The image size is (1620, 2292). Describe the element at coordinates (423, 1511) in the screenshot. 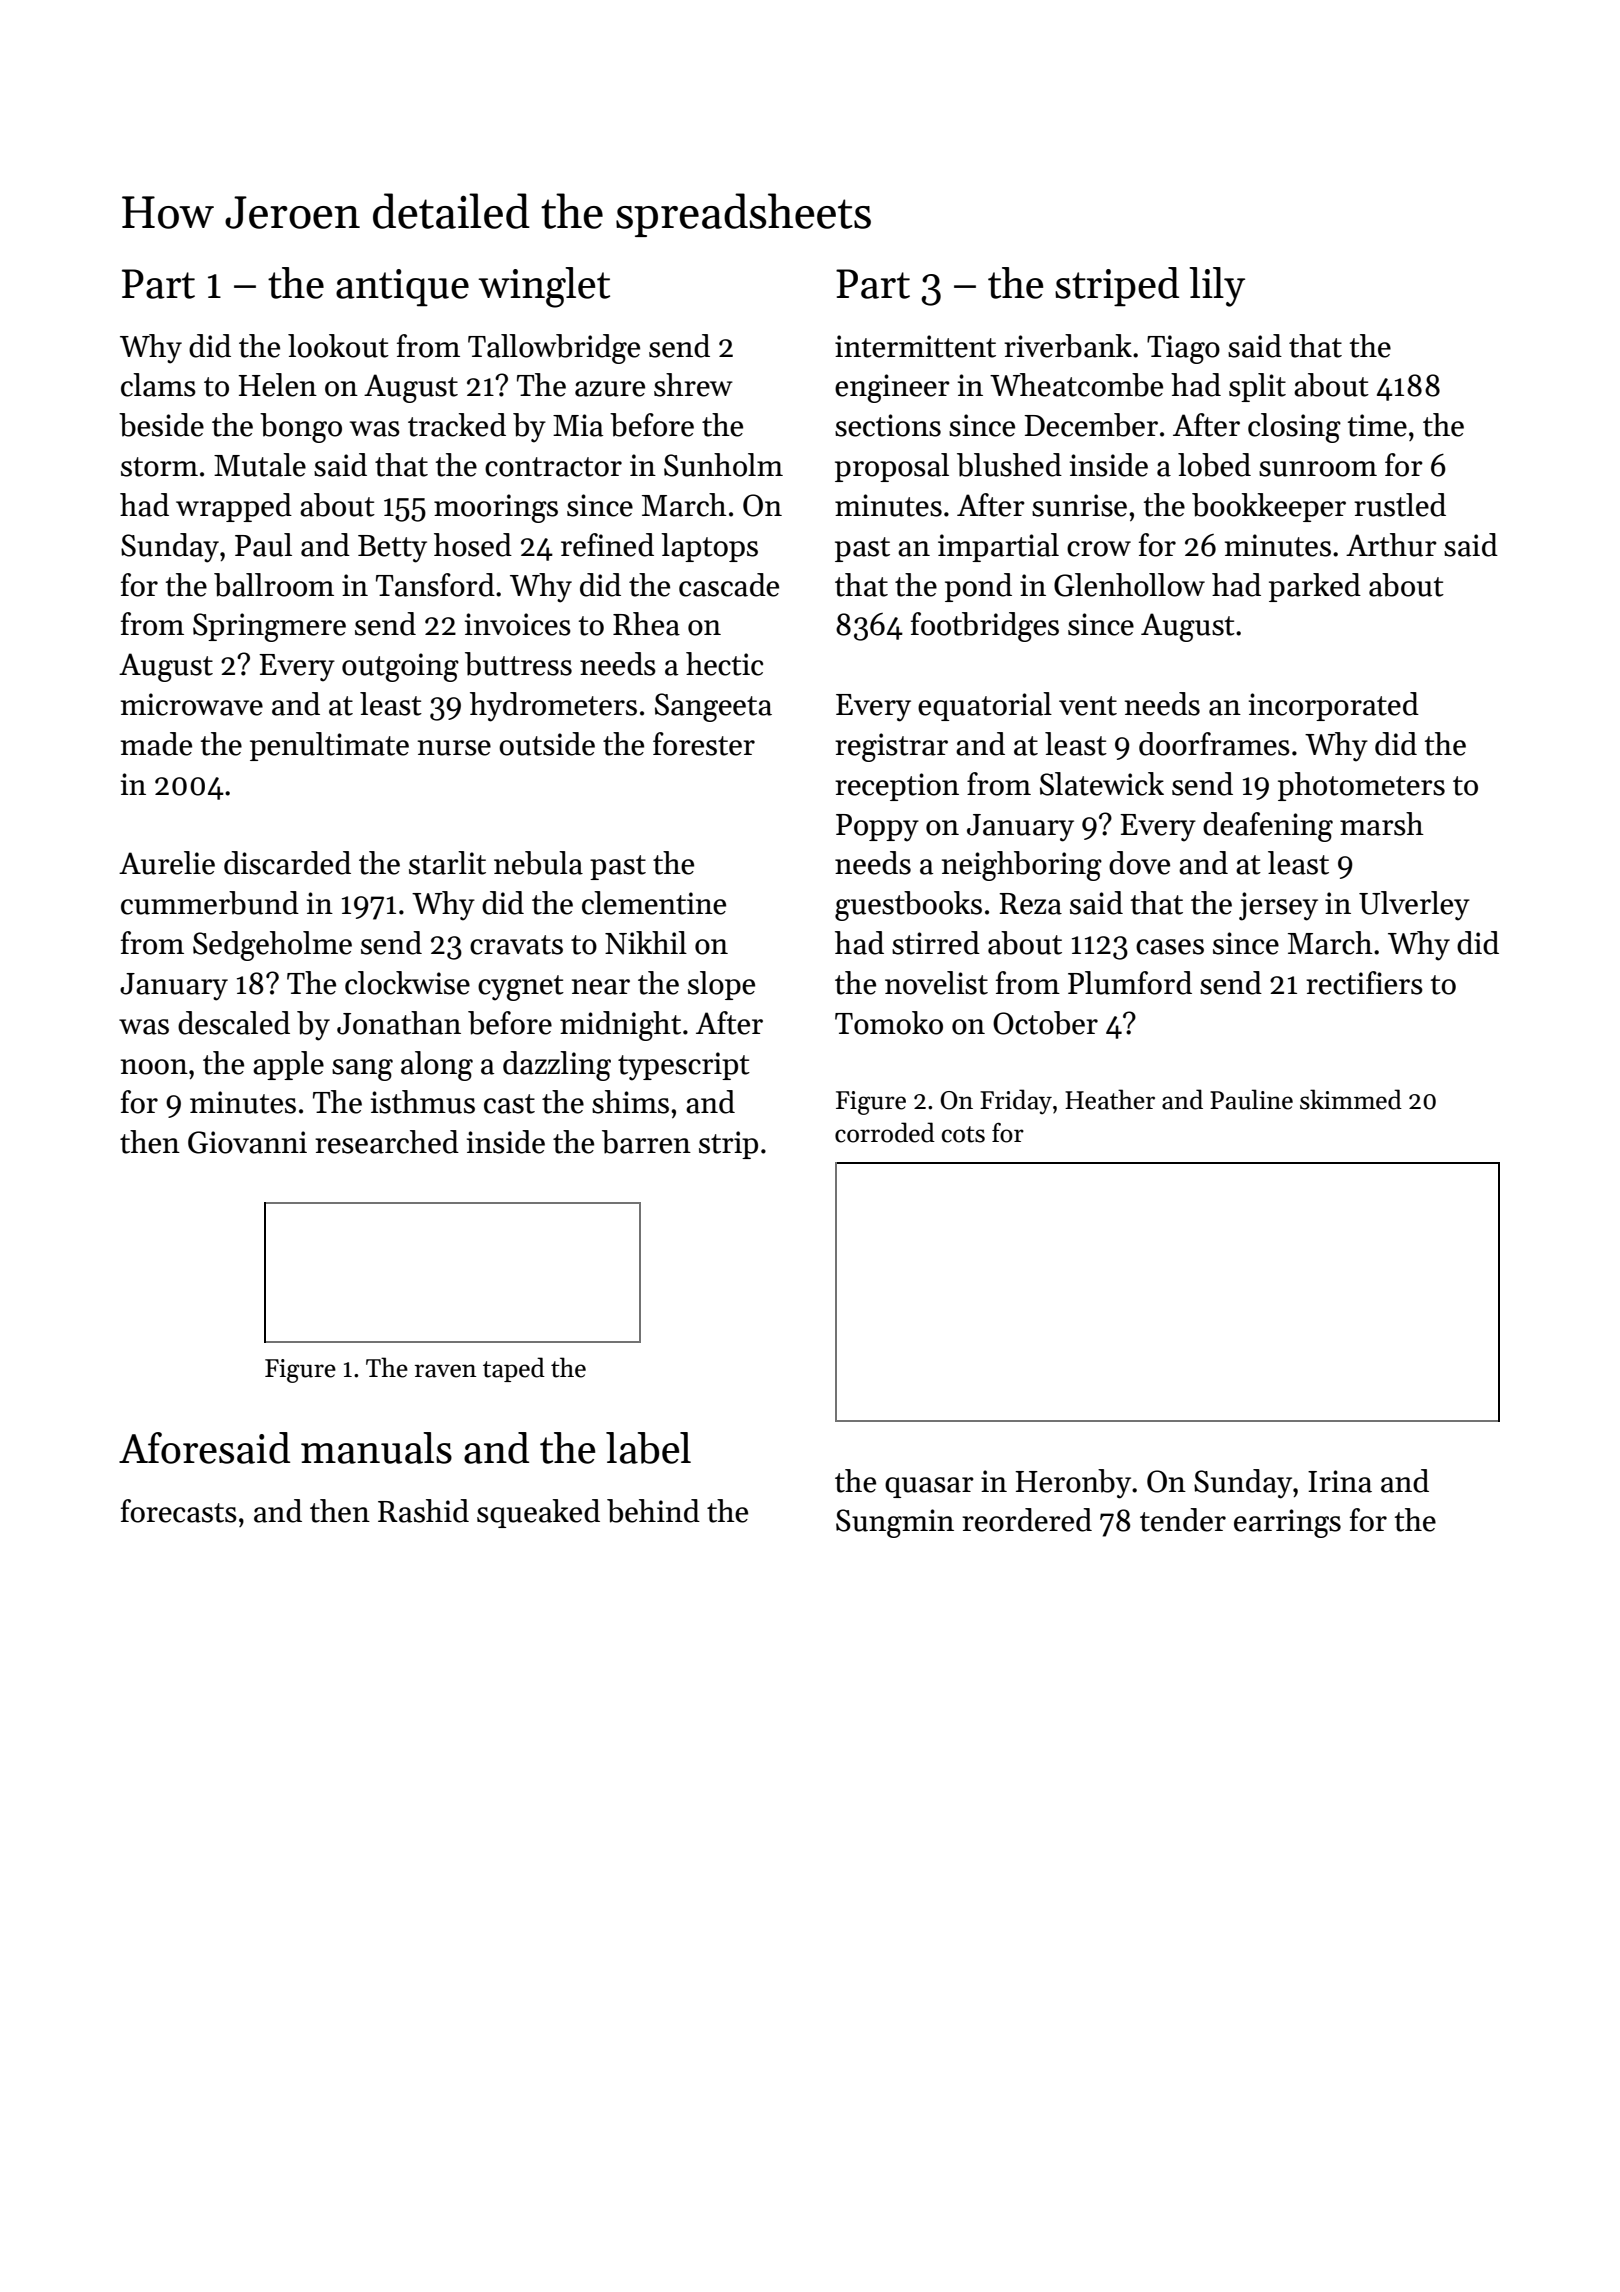

I see `Rashid` at that location.
